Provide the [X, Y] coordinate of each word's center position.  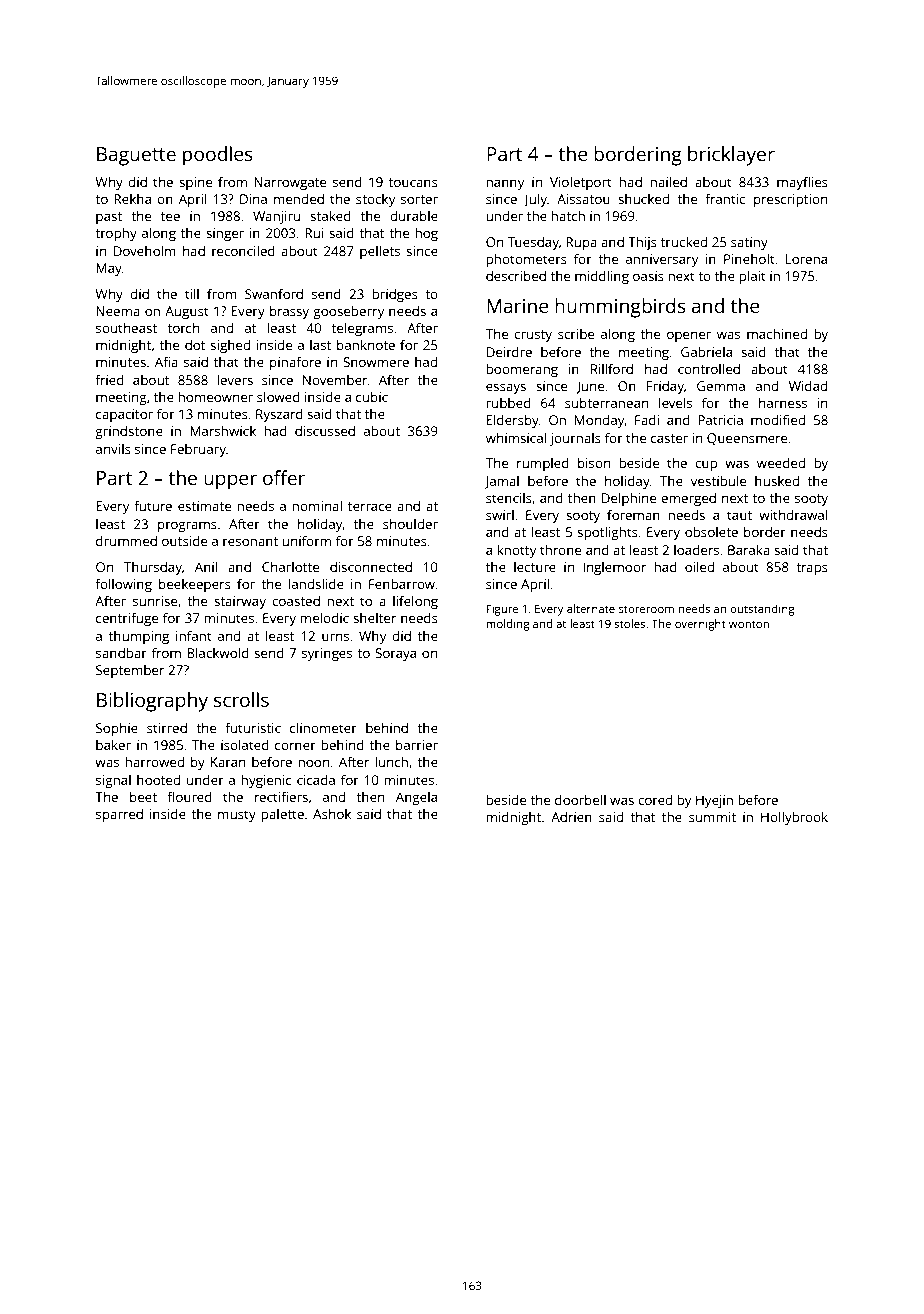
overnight [700, 625]
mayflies [802, 183]
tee [170, 216]
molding [508, 625]
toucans [413, 182]
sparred [119, 815]
